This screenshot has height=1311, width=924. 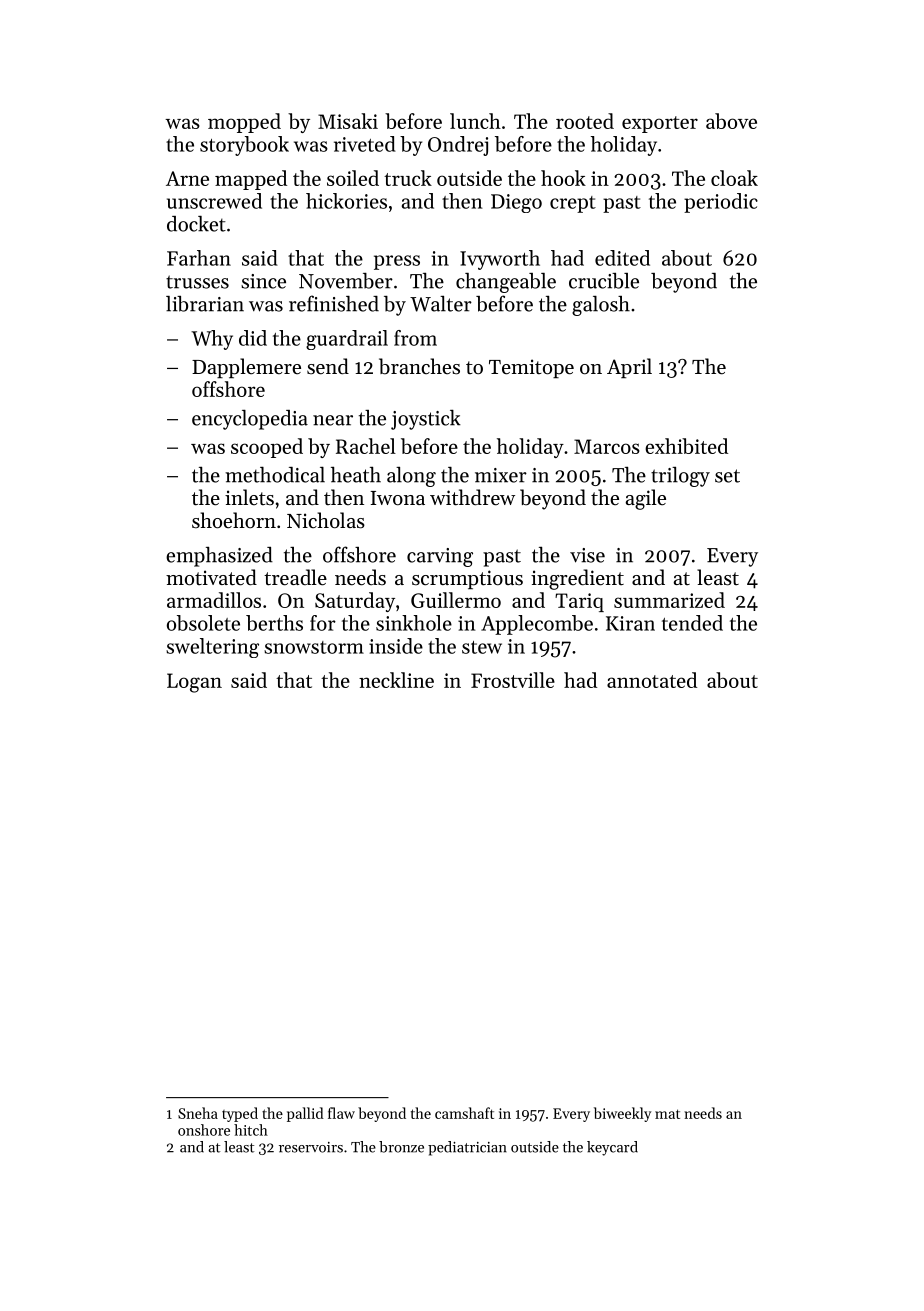 What do you see at coordinates (622, 1114) in the screenshot?
I see `biweekly` at bounding box center [622, 1114].
